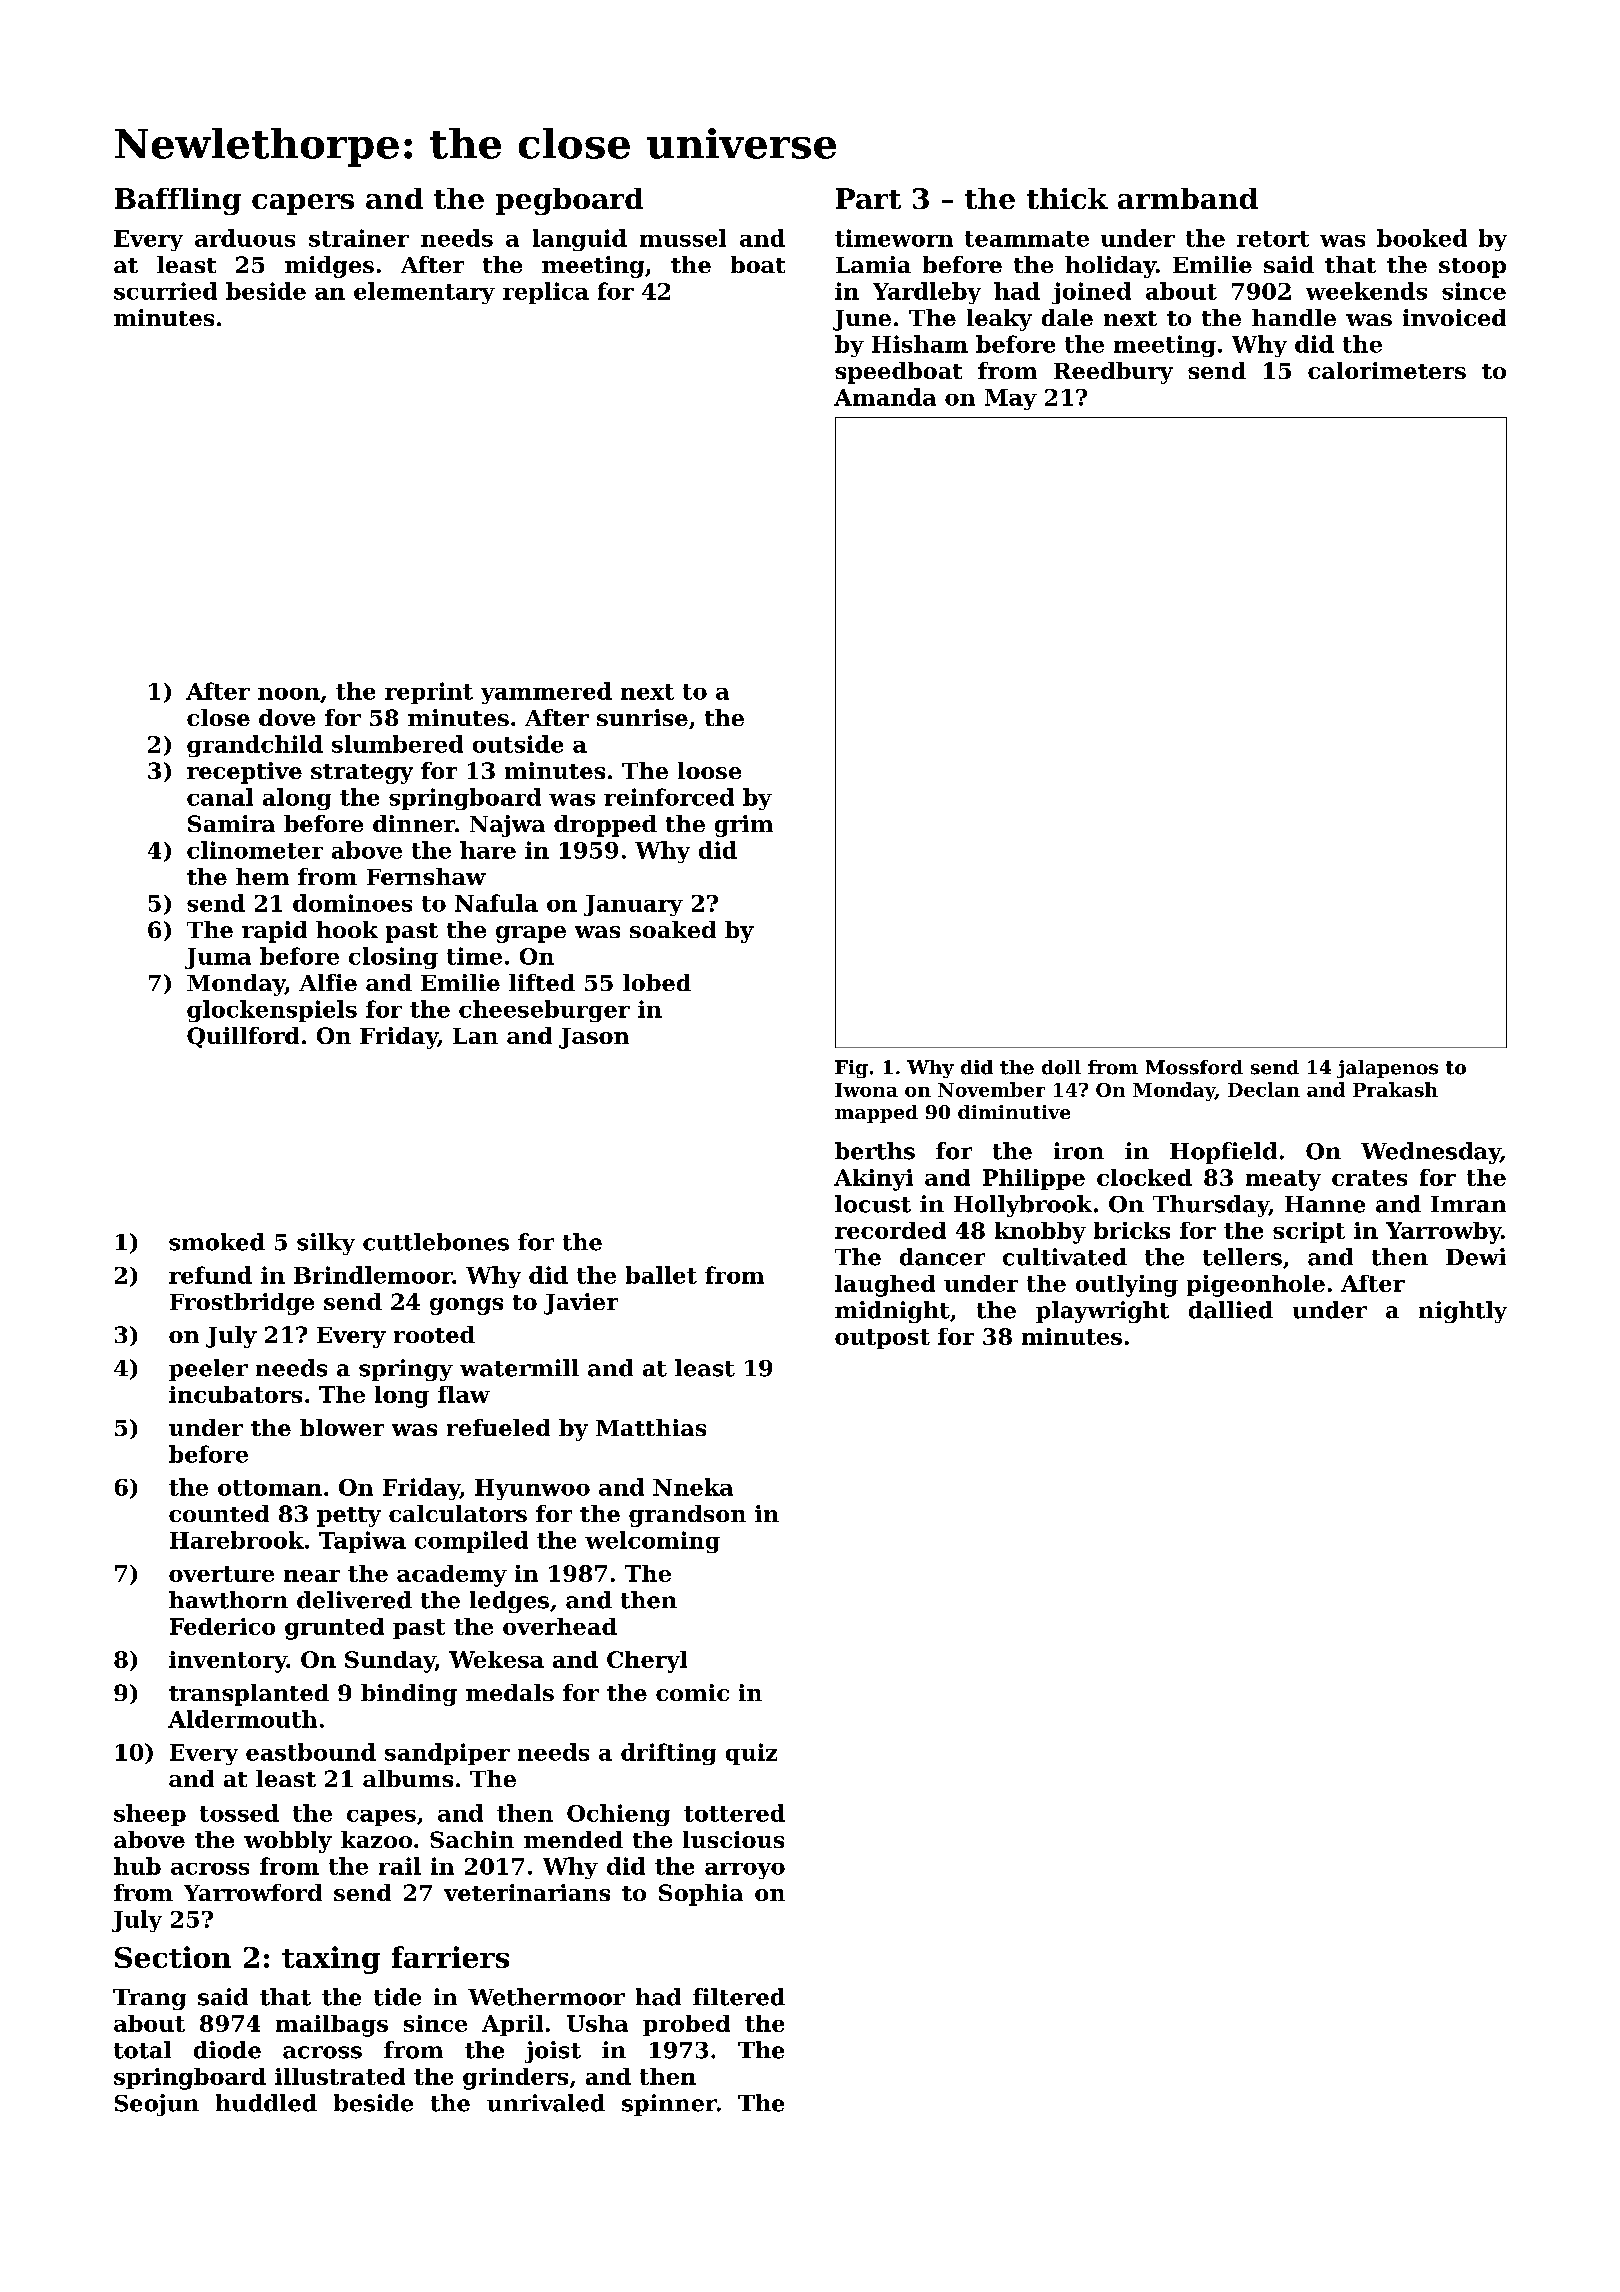 The height and width of the page is (2292, 1620). I want to click on filtered, so click(739, 1997).
